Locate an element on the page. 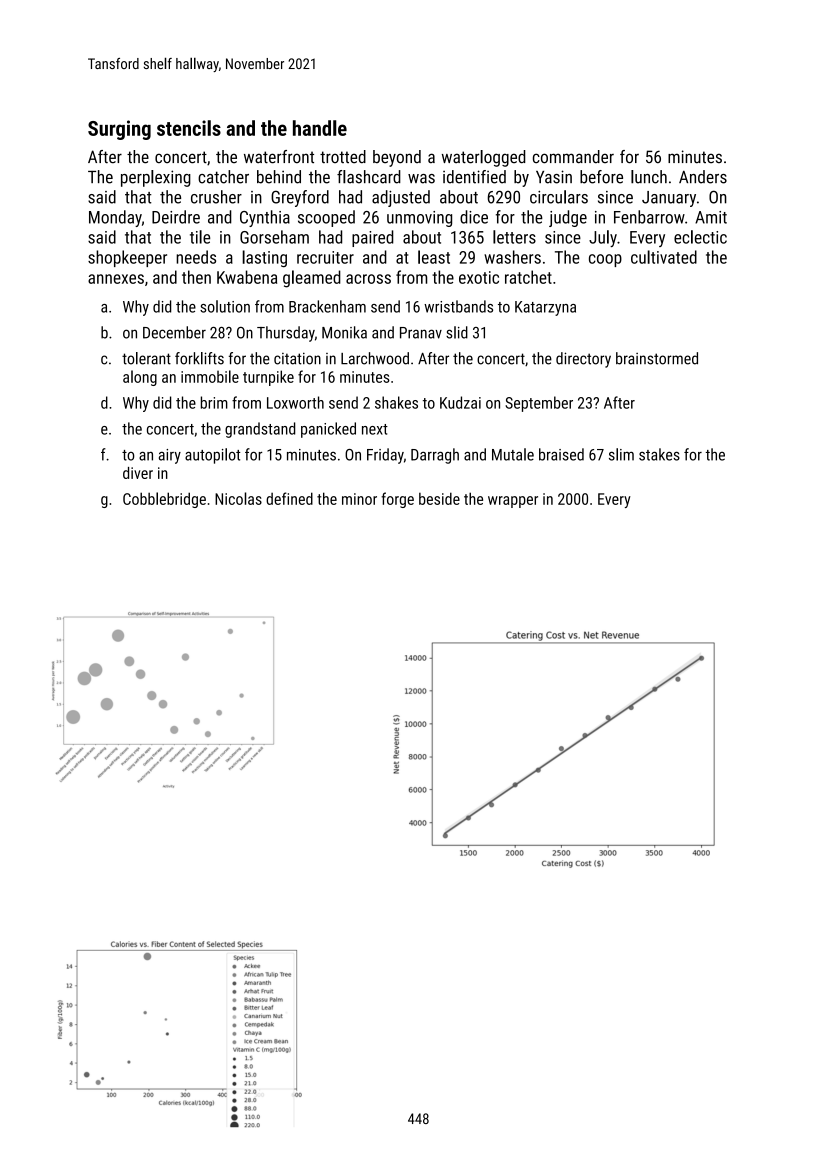  handle is located at coordinates (320, 128).
